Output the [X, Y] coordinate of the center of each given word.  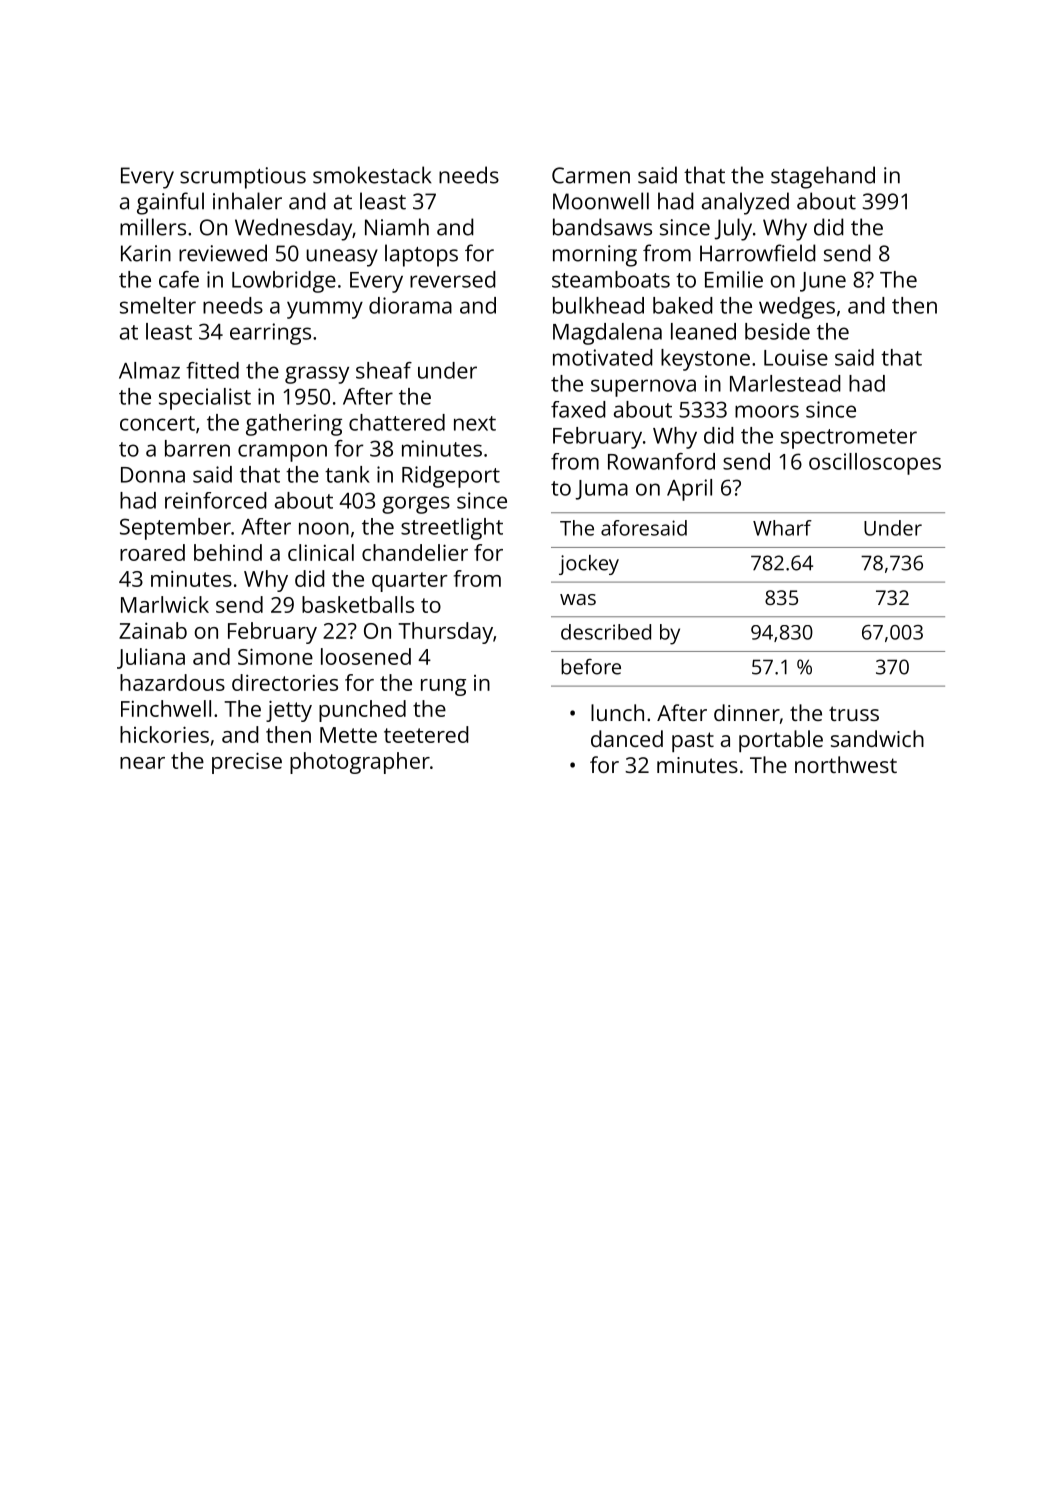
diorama [410, 305]
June [823, 282]
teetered [426, 734]
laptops [421, 255]
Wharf [782, 528]
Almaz [149, 370]
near [142, 763]
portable [781, 741]
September [175, 529]
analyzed [745, 203]
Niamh [397, 227]
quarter [410, 582]
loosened [366, 656]
